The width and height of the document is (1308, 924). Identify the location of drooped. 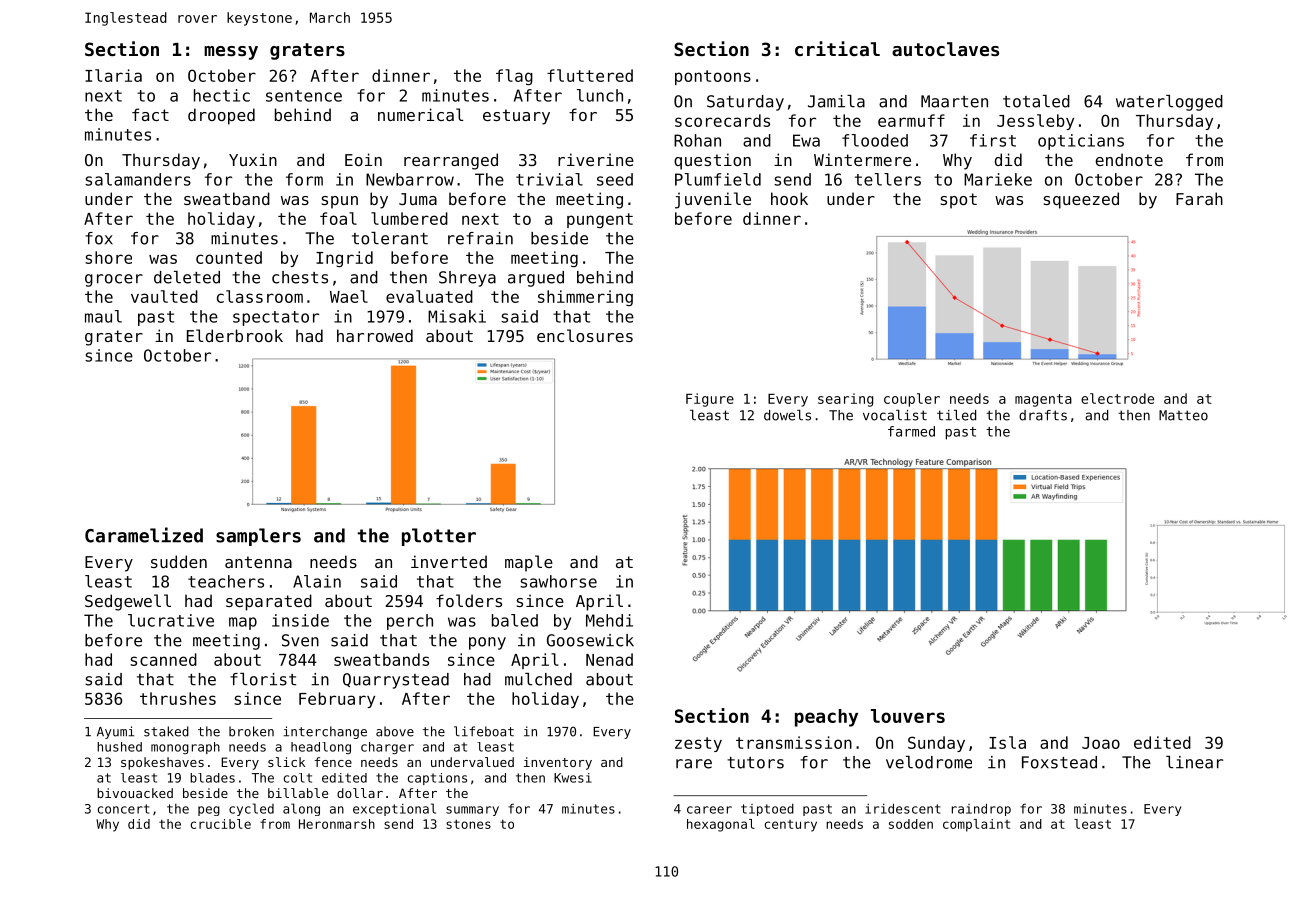
(221, 116).
